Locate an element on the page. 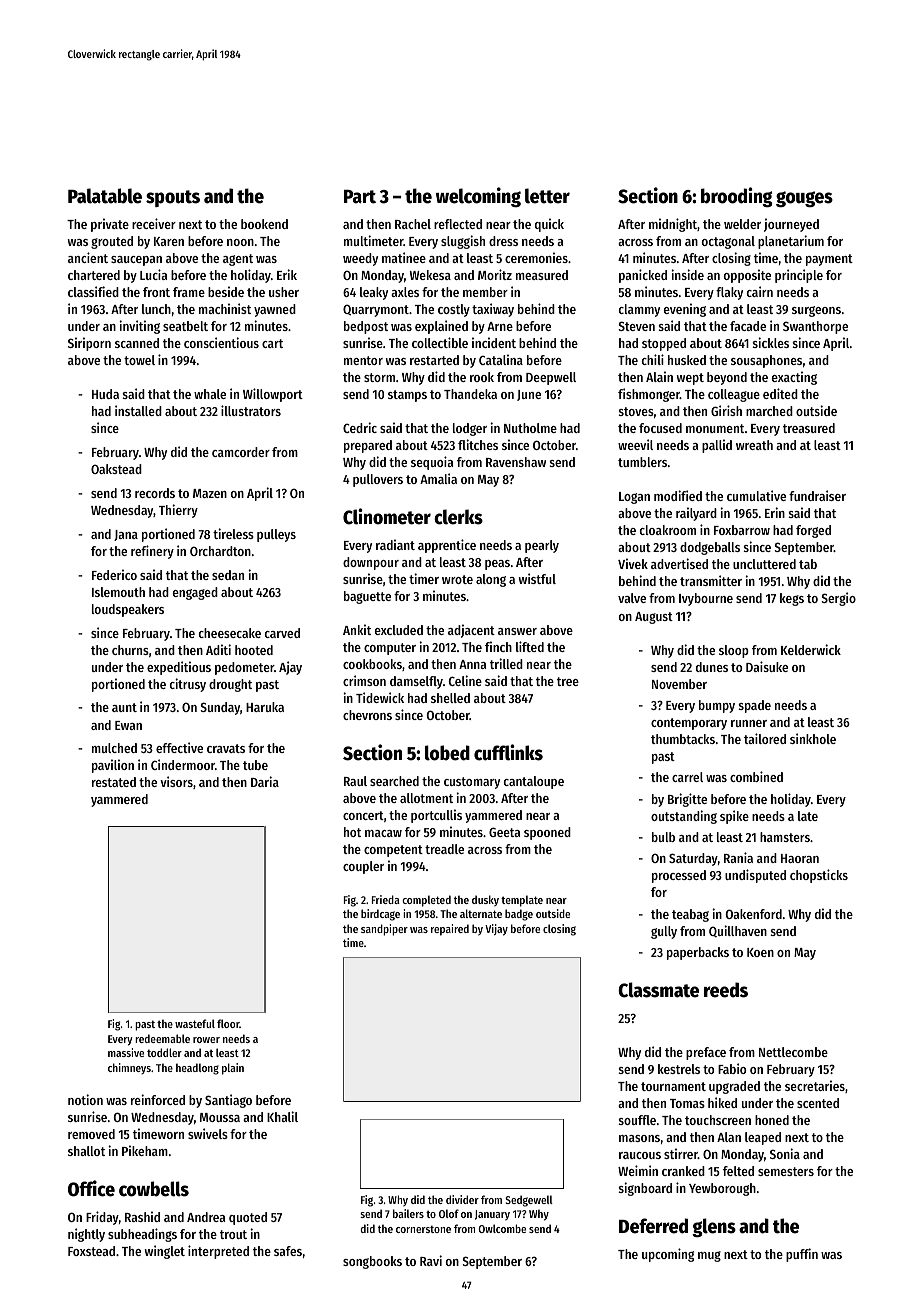 The width and height of the page is (924, 1308). storm is located at coordinates (379, 377).
